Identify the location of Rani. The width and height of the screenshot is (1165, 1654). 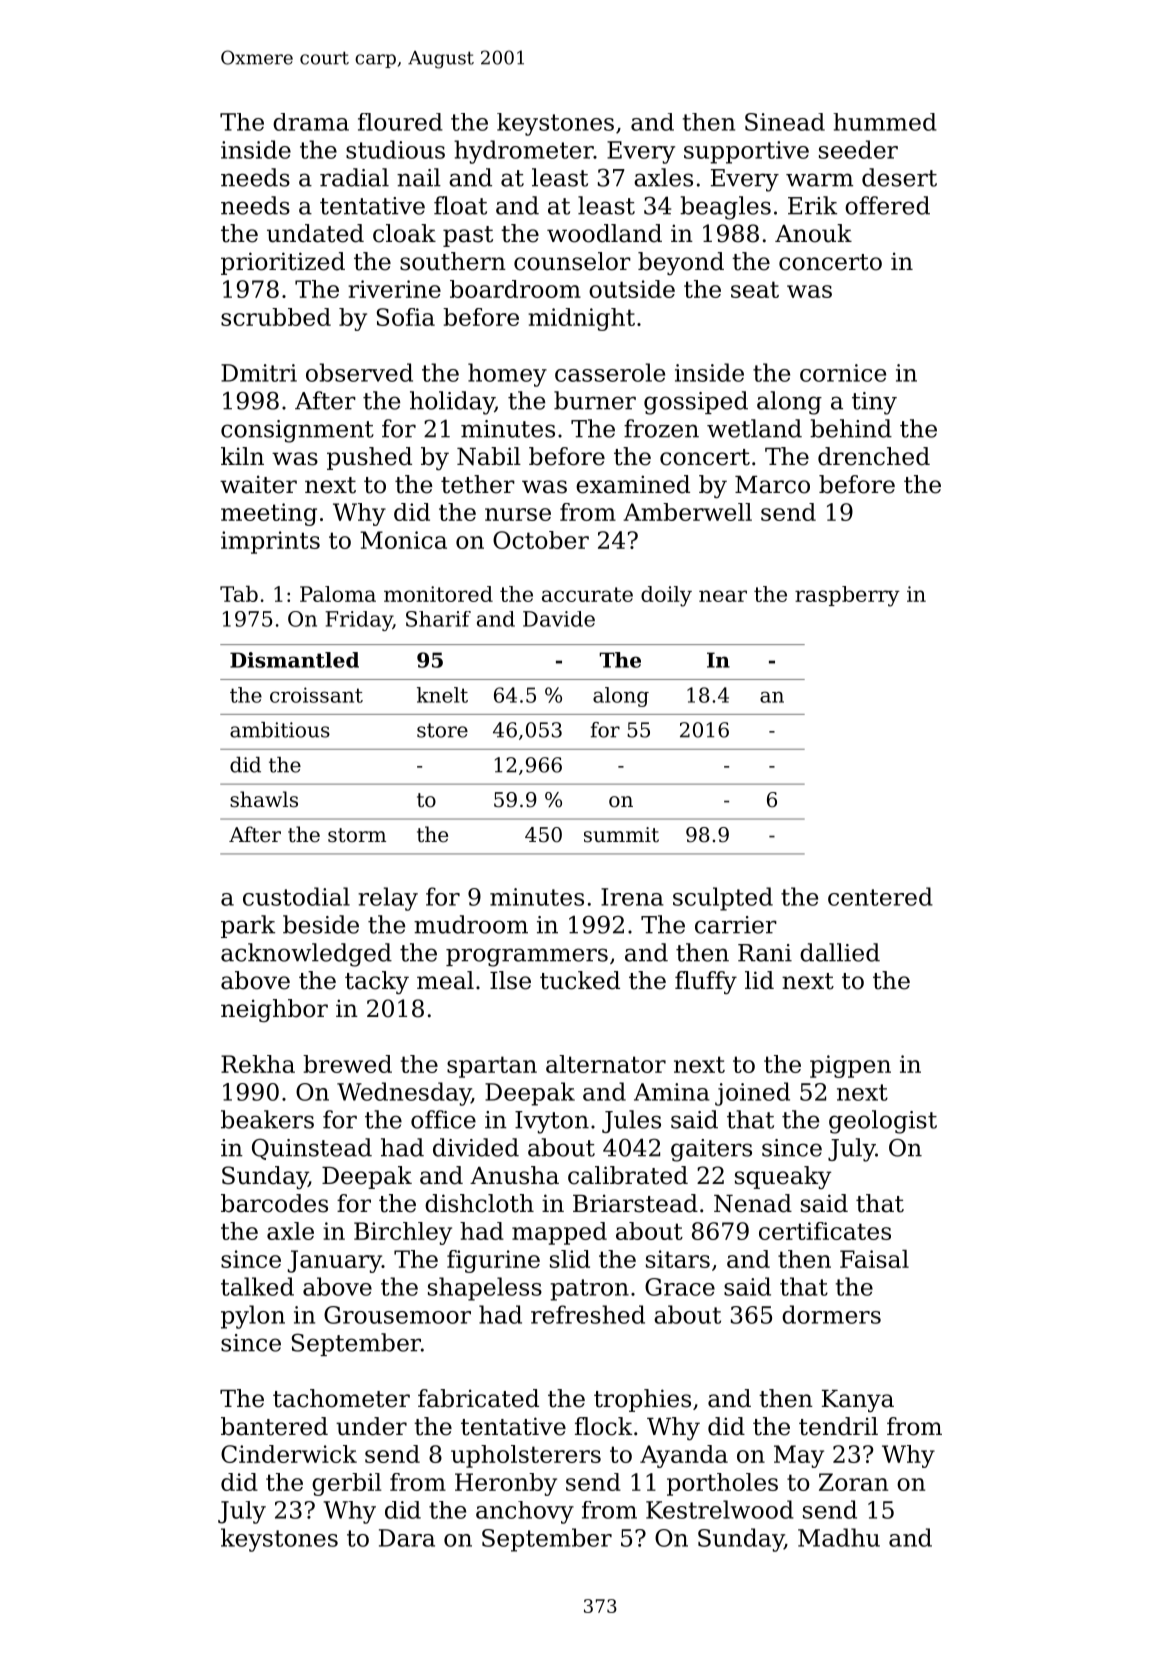
(765, 953).
